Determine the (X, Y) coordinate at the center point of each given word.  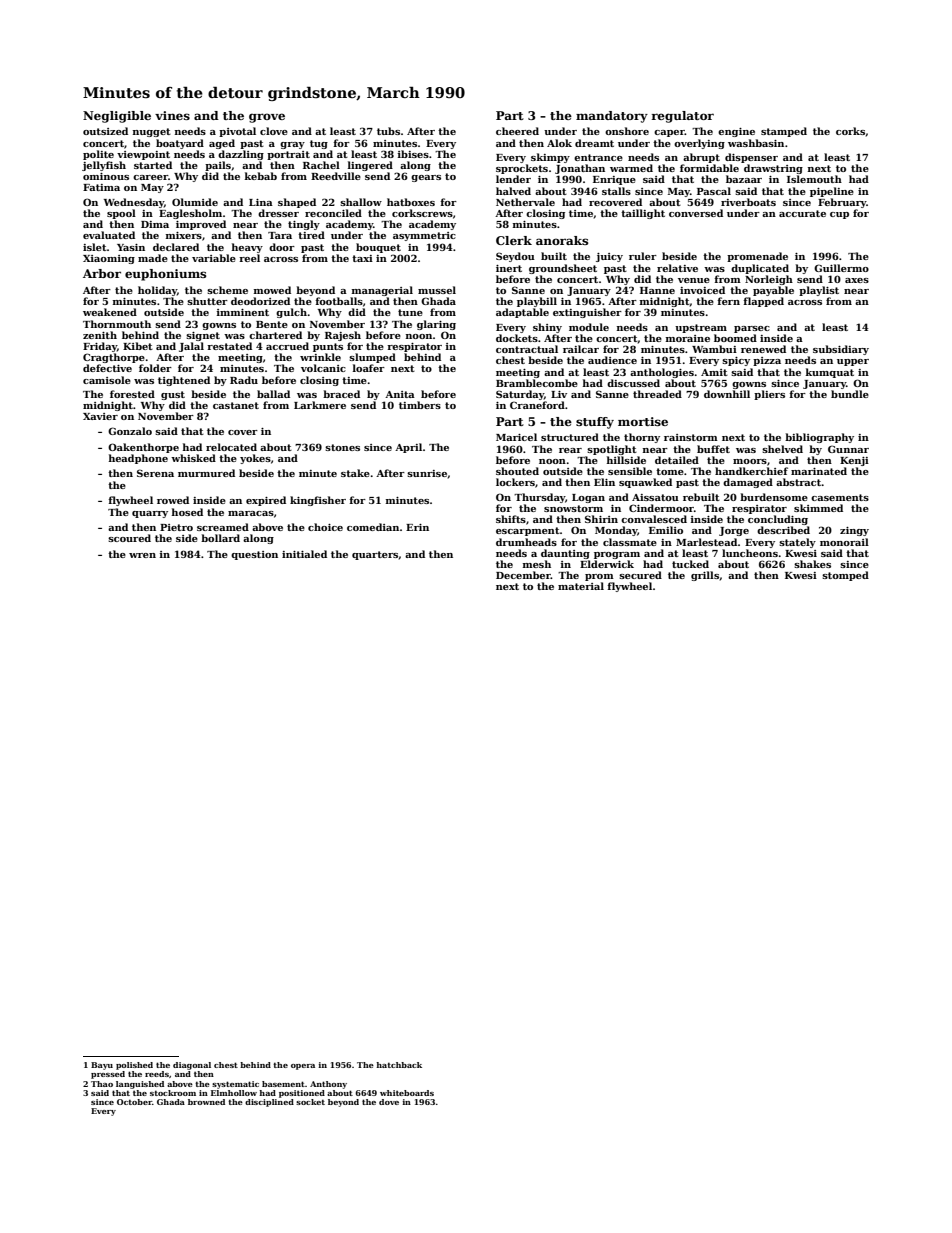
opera (303, 1067)
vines (172, 115)
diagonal (192, 1066)
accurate (802, 213)
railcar (581, 349)
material (581, 586)
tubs (388, 131)
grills (705, 576)
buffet (713, 449)
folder (155, 368)
